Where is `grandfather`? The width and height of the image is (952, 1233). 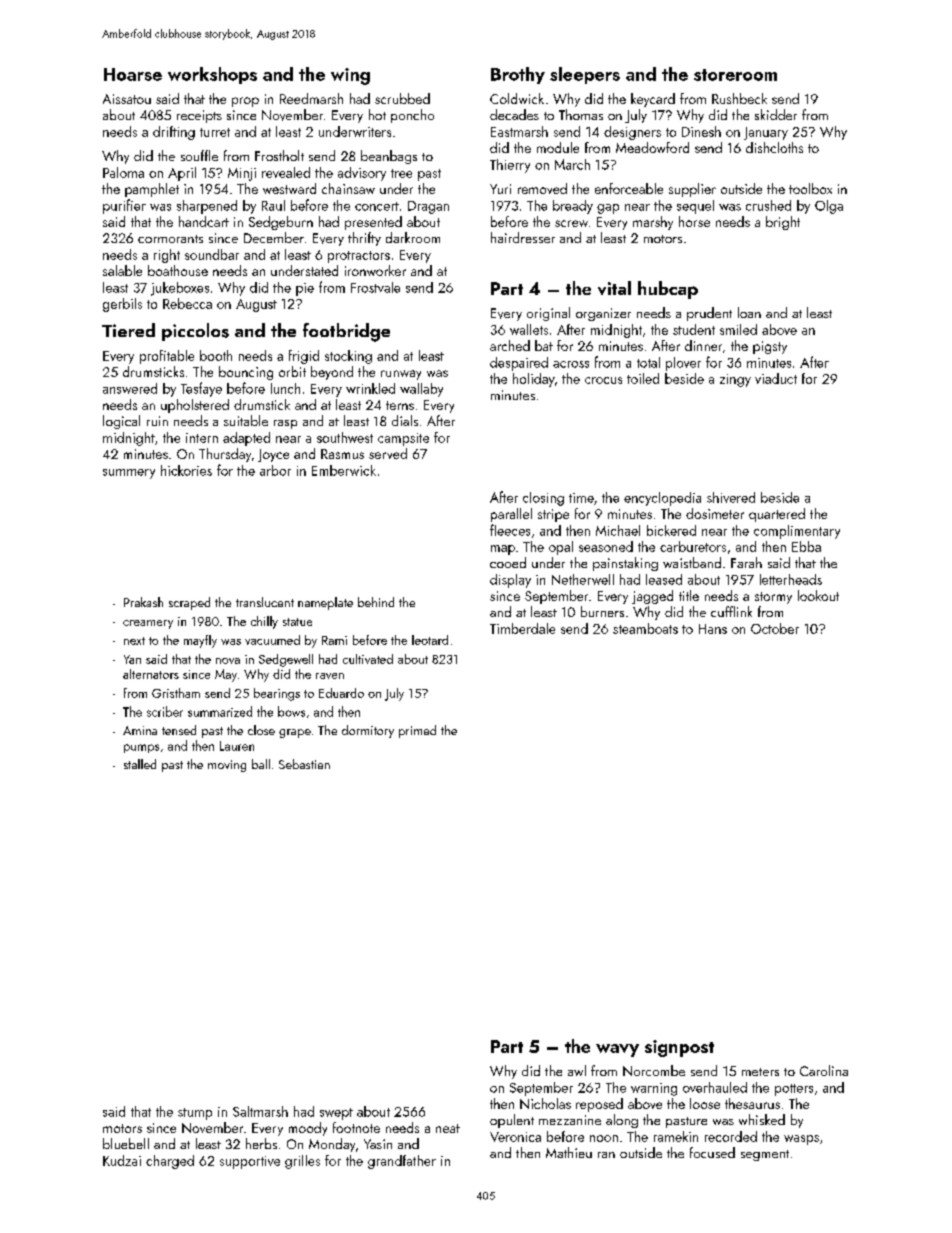
grandfather is located at coordinates (402, 1162).
